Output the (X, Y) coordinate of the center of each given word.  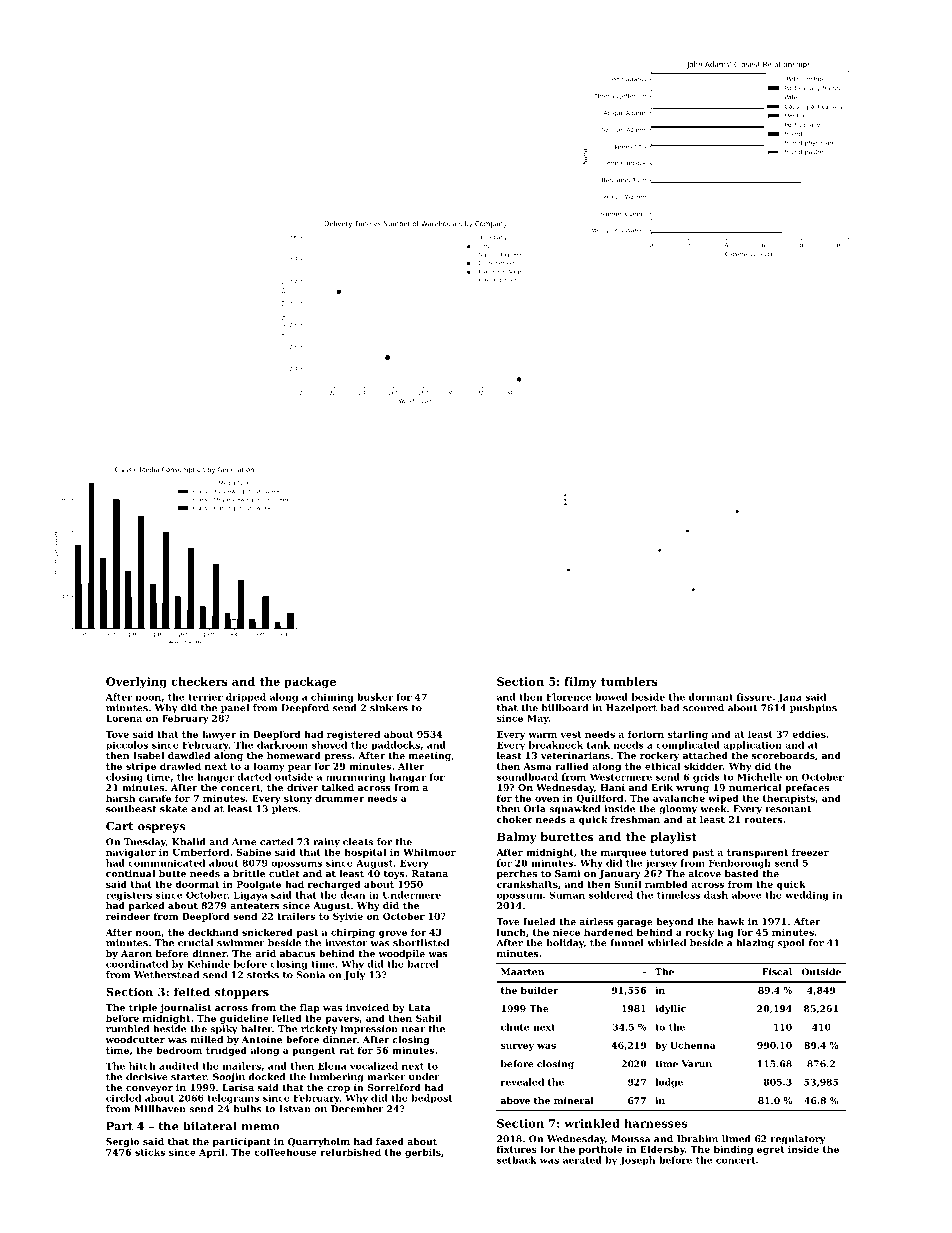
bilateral (210, 1126)
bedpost (432, 1099)
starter (189, 1077)
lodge (669, 1083)
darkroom (282, 745)
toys (394, 874)
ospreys (161, 828)
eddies (809, 734)
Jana (790, 698)
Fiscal (777, 972)
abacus (298, 953)
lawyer (219, 735)
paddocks (395, 745)
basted (742, 873)
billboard (564, 708)
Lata (419, 1007)
